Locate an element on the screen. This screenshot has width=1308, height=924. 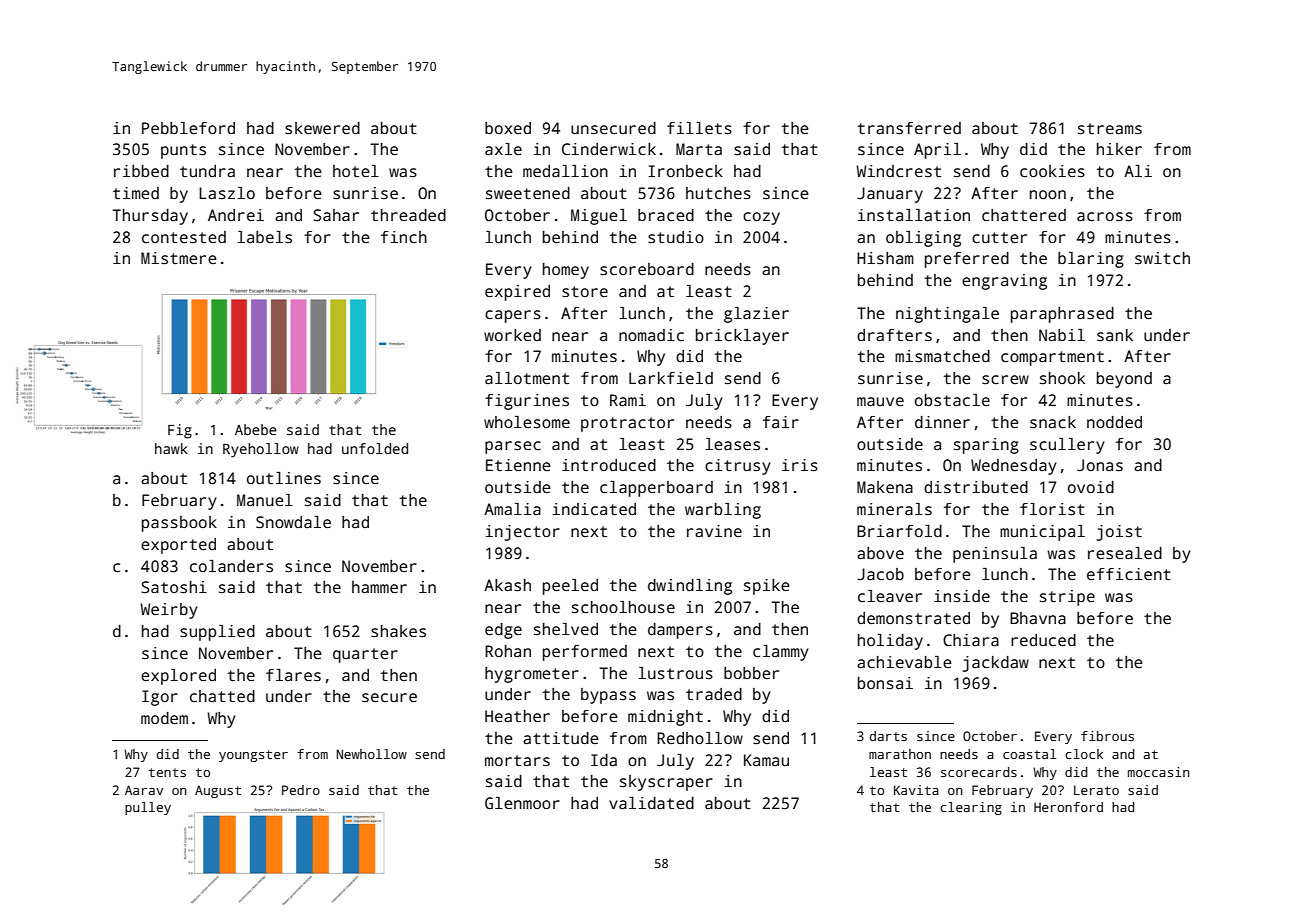
cookies is located at coordinates (1052, 171).
